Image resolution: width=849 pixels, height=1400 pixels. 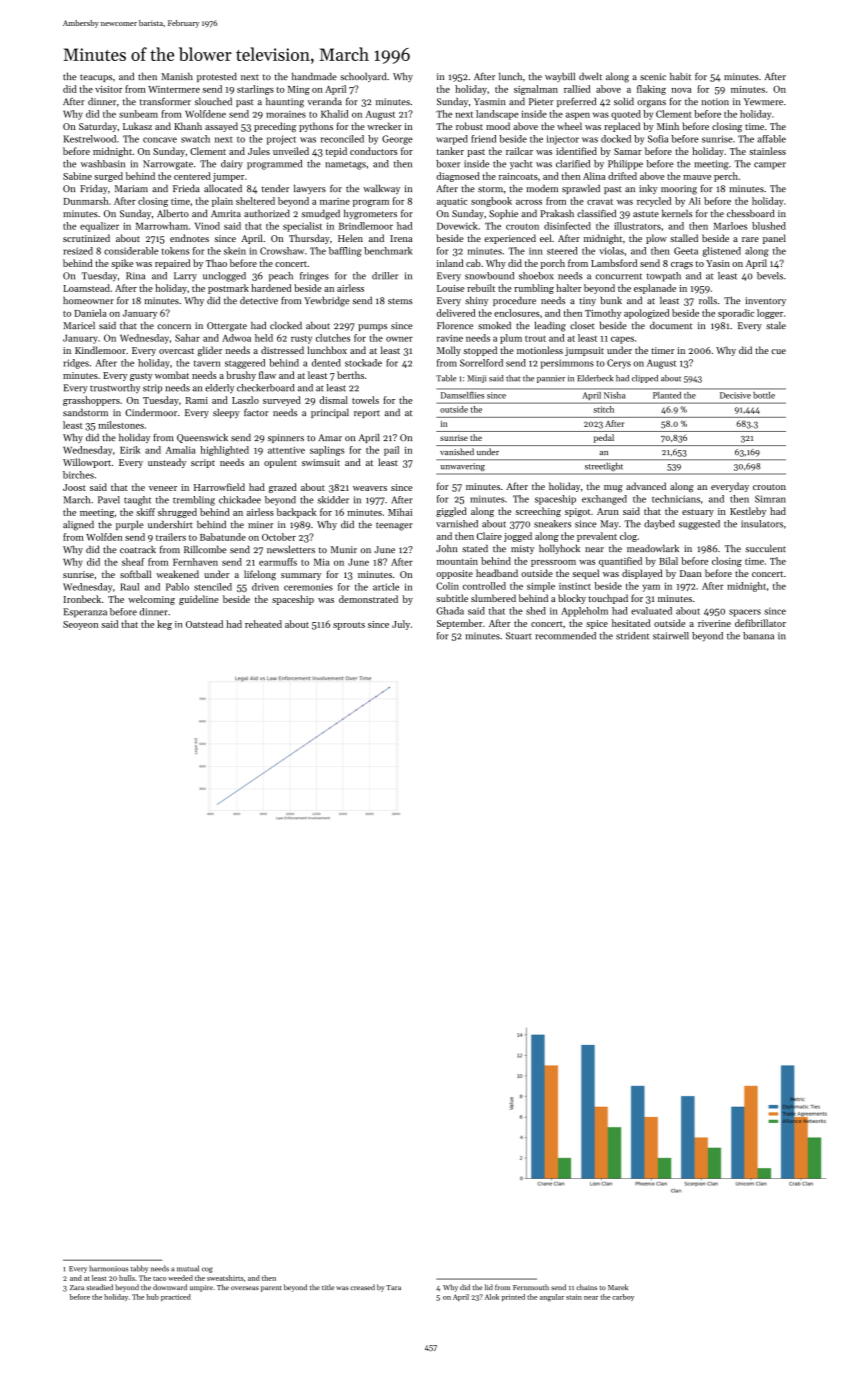 I want to click on reheated, so click(x=263, y=624).
